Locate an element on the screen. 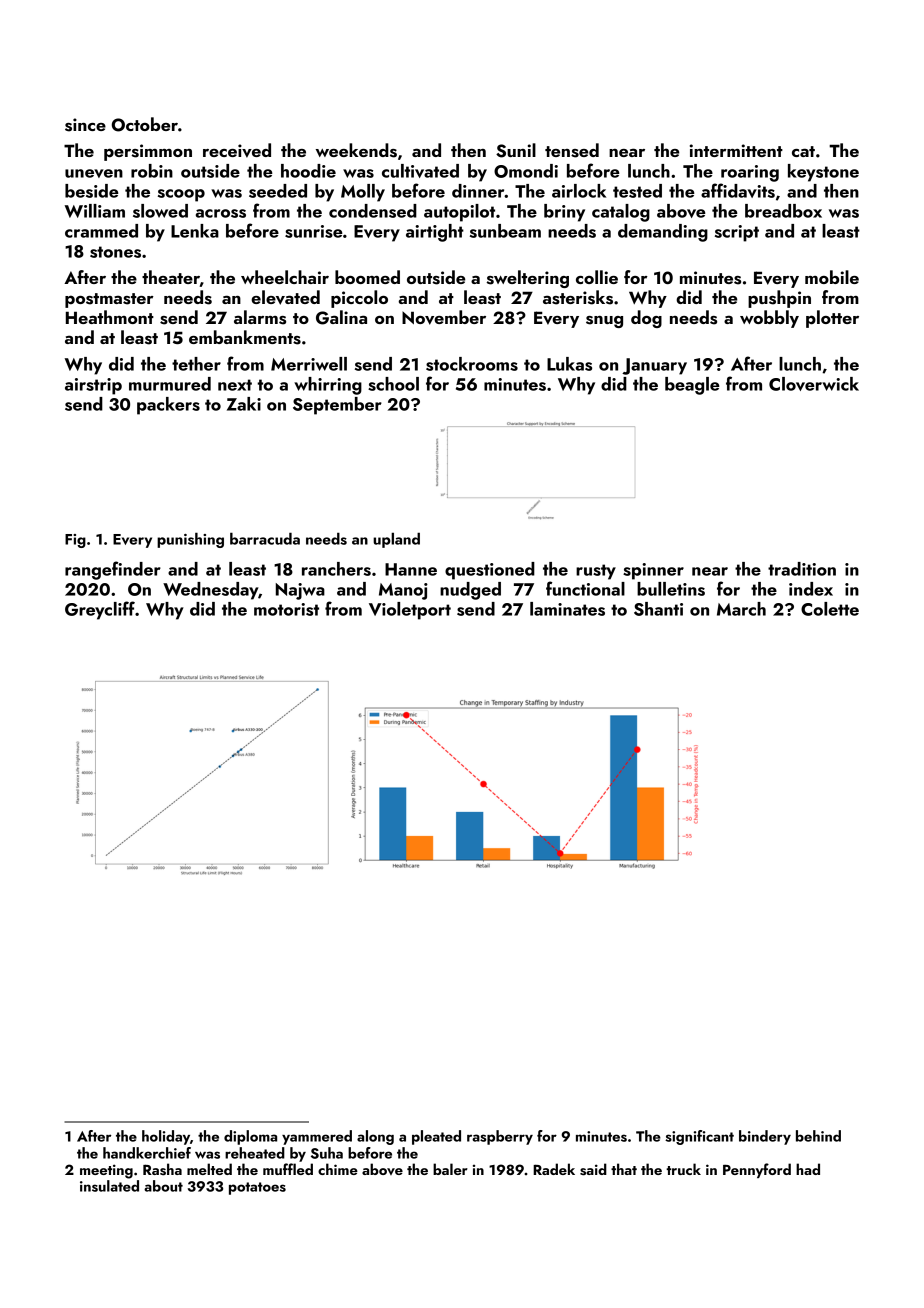 The width and height of the screenshot is (924, 1308). tether is located at coordinates (196, 364).
